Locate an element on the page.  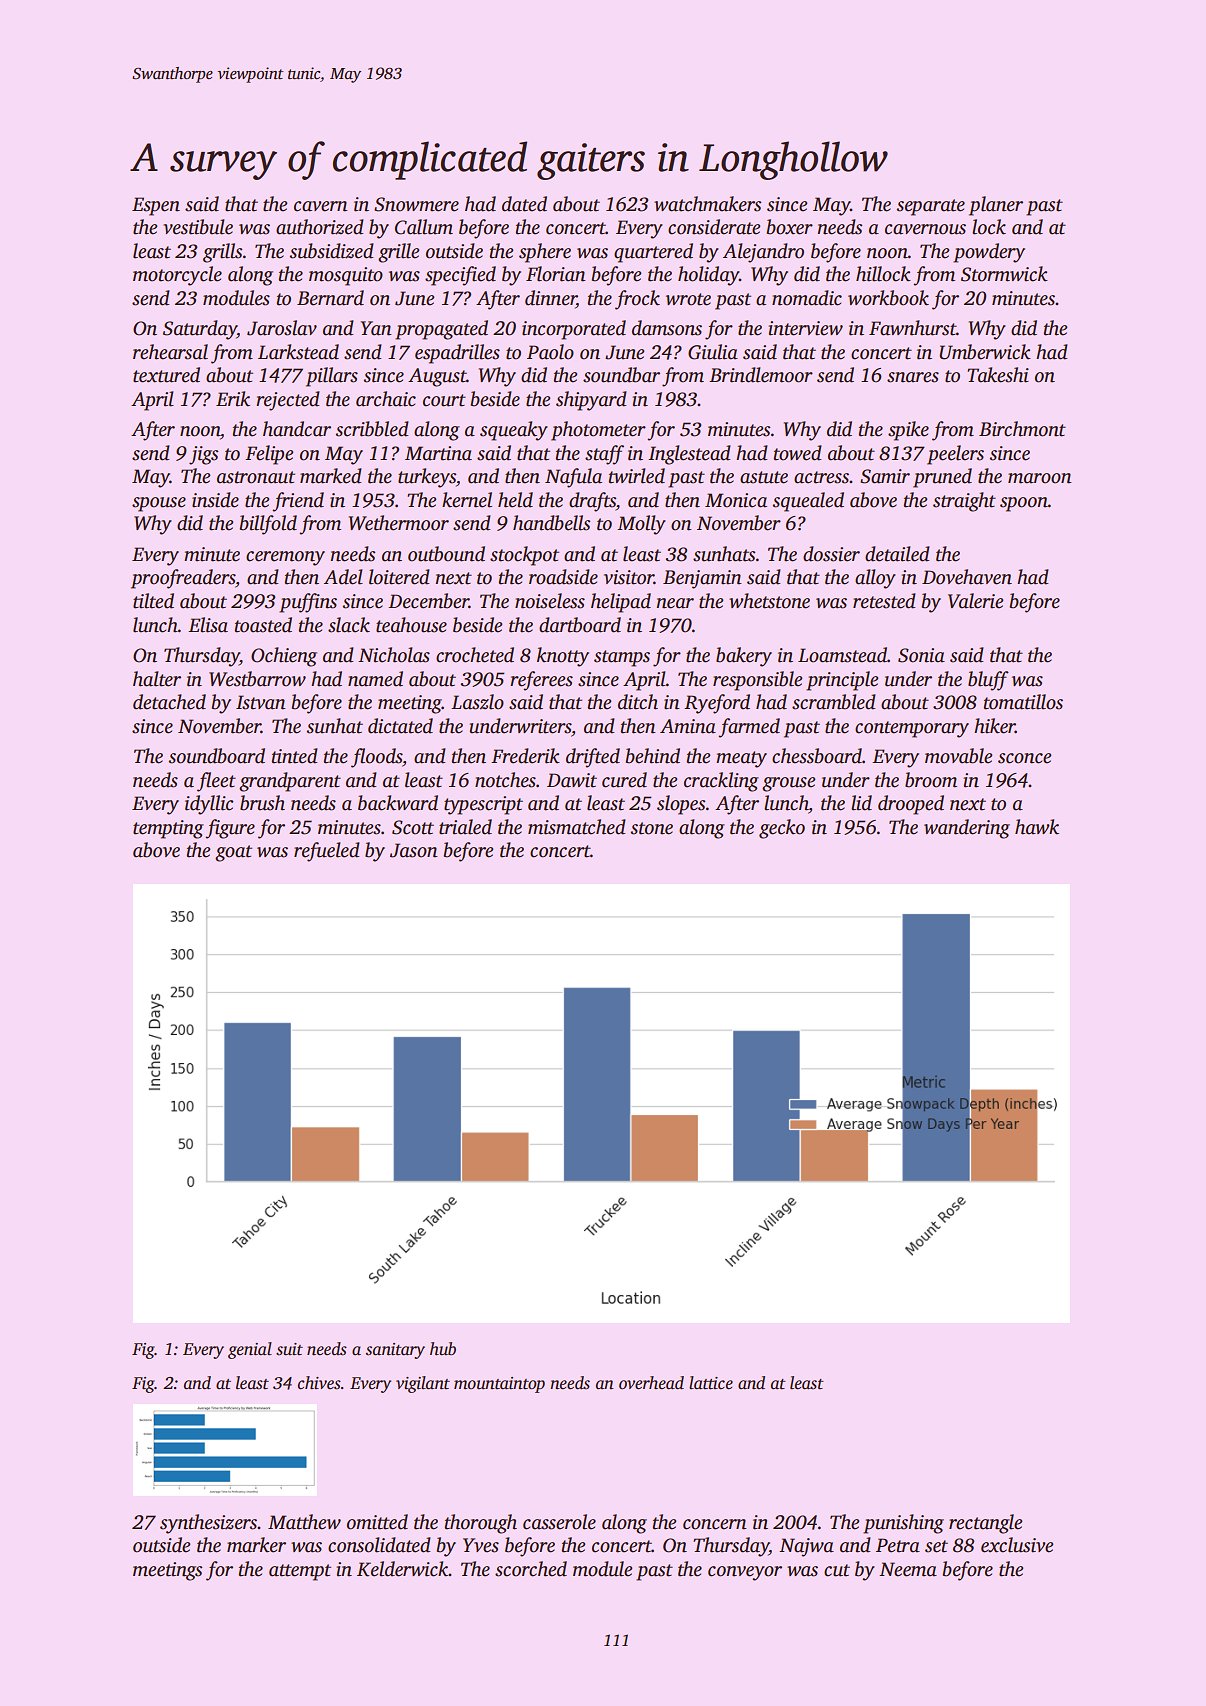
wandering is located at coordinates (967, 829).
